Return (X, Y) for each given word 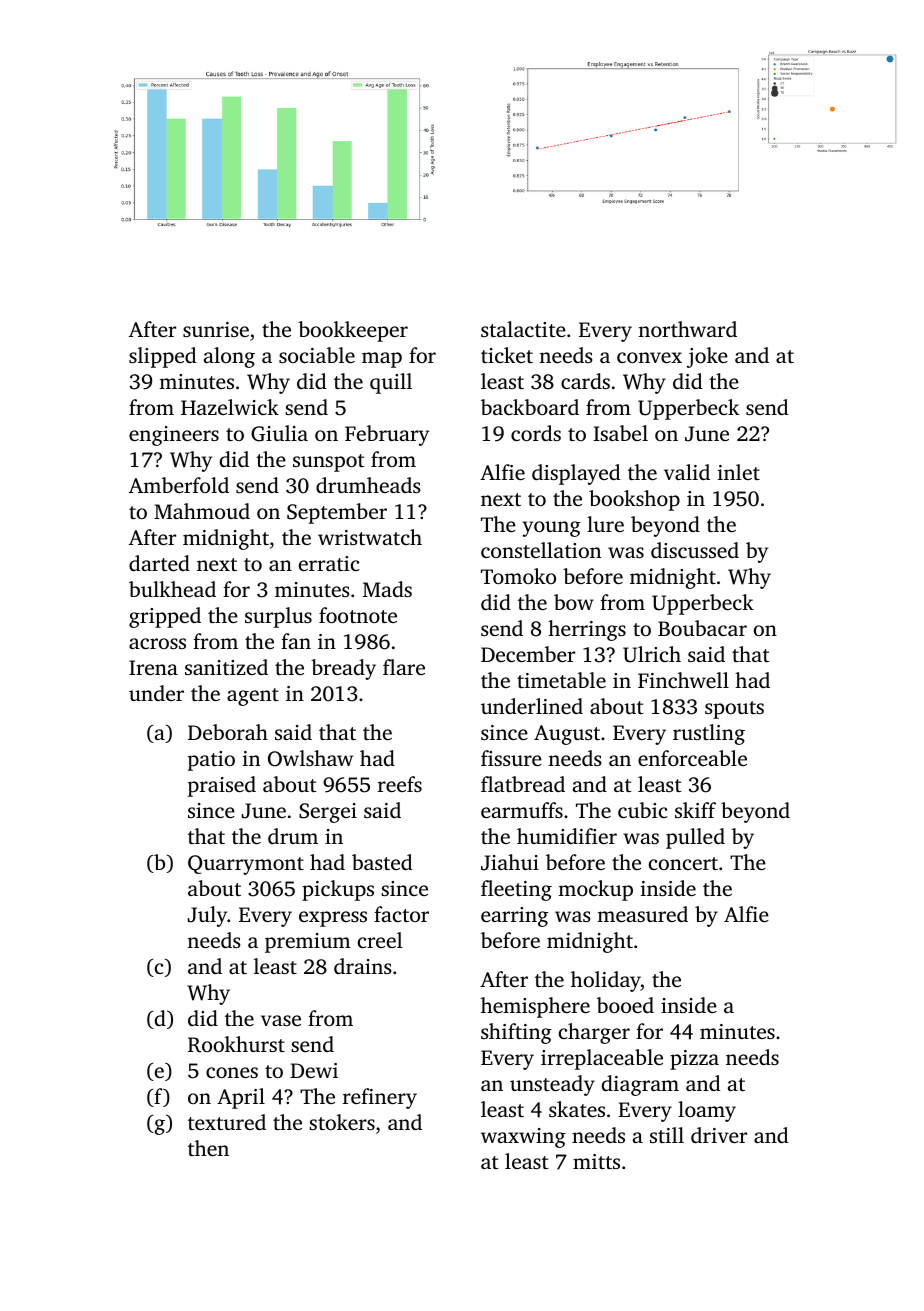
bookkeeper (353, 331)
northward (687, 329)
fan (296, 641)
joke (707, 357)
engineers (174, 436)
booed (625, 1005)
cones (232, 1072)
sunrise (216, 329)
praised (222, 786)
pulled (695, 838)
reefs (400, 784)
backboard (530, 407)
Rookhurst (236, 1044)
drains (362, 966)
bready (343, 669)
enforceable (692, 758)
